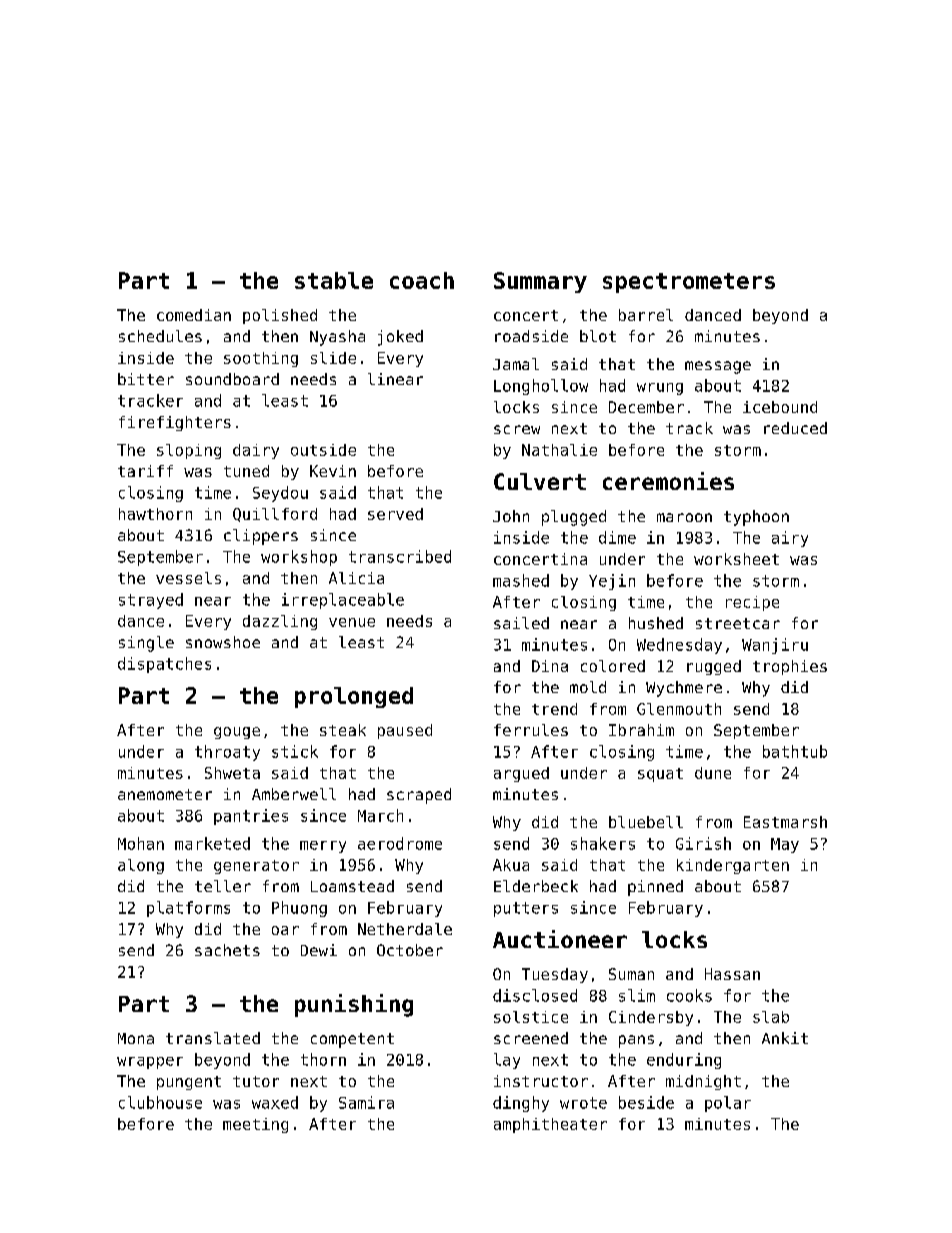 This screenshot has width=952, height=1233. What do you see at coordinates (400, 338) in the screenshot?
I see `joked` at bounding box center [400, 338].
